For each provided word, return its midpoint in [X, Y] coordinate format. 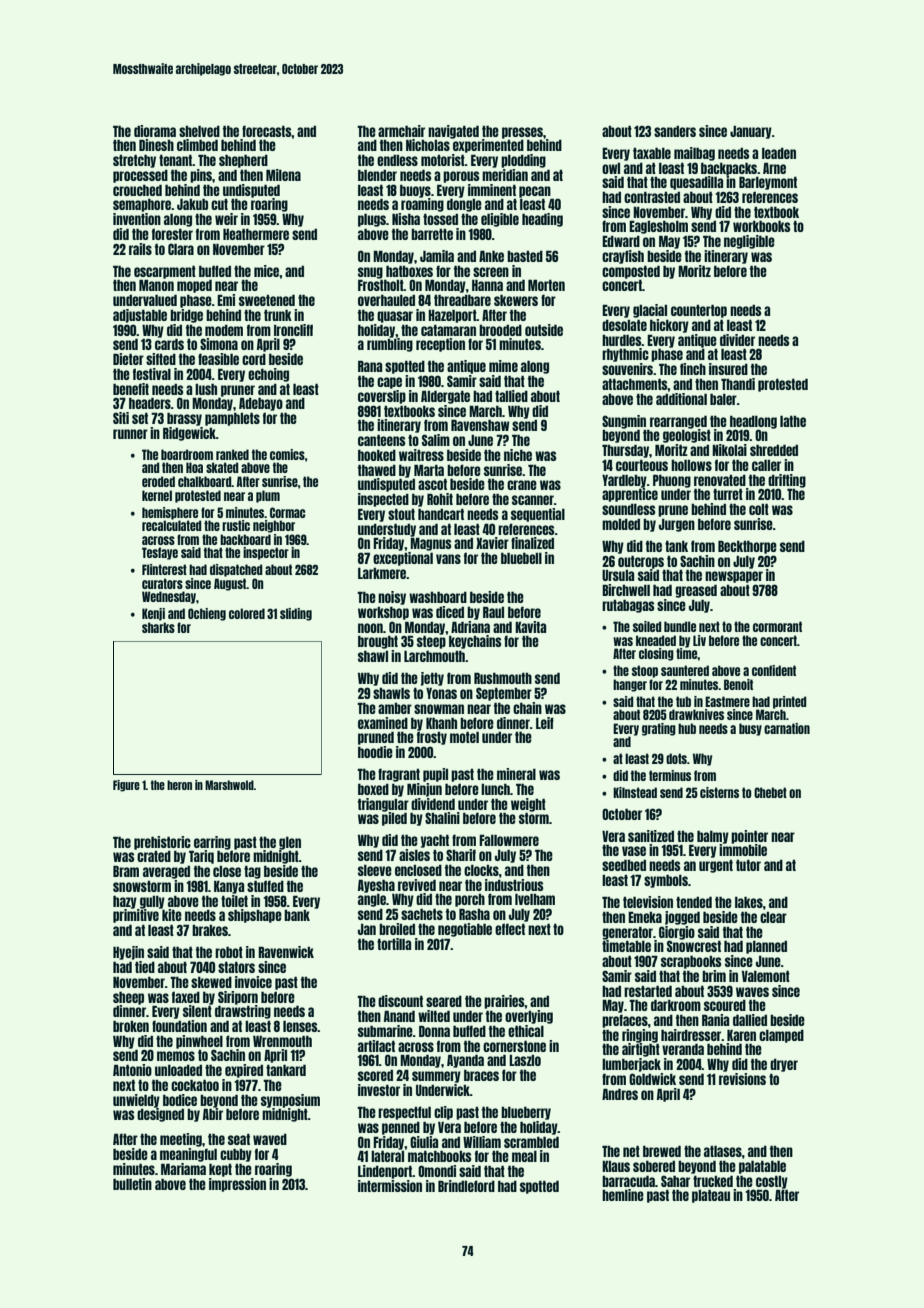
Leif [545, 723]
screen [491, 272]
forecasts [267, 131]
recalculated [172, 525]
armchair [401, 131]
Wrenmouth [282, 1041]
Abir [213, 1114]
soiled [647, 626]
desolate [624, 325]
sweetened [267, 300]
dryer [784, 1065]
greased [696, 591]
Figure [126, 786]
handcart [441, 514]
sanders [675, 131]
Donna [434, 1031]
